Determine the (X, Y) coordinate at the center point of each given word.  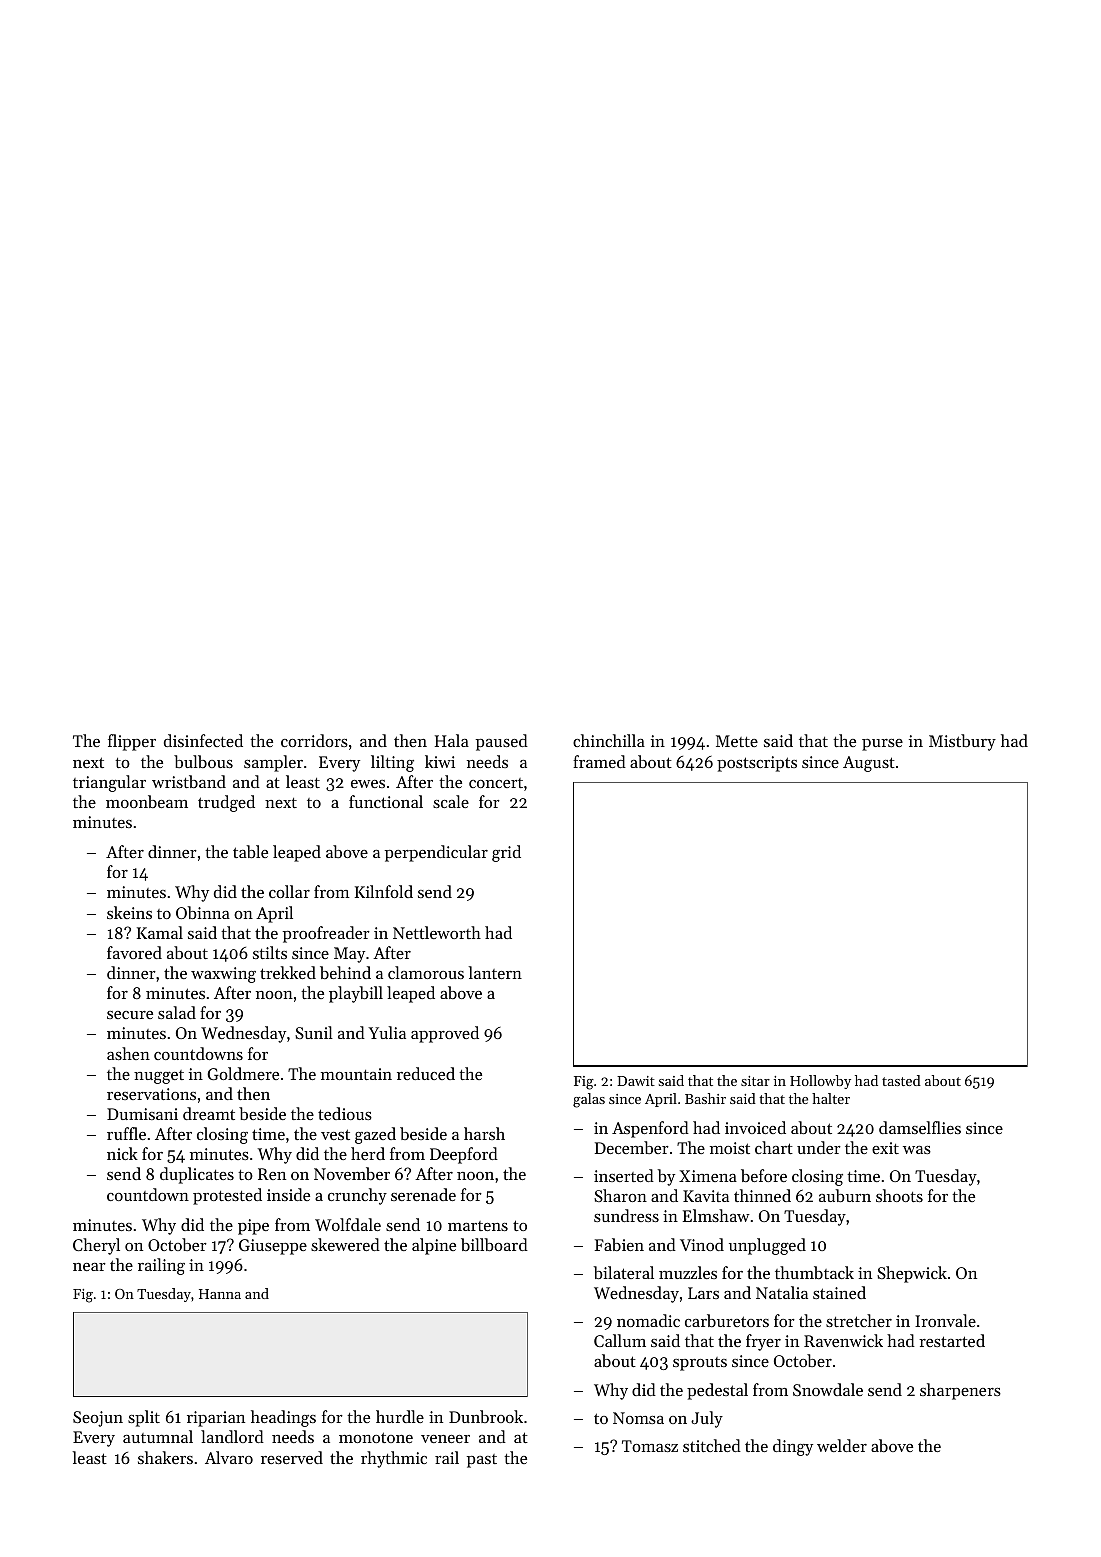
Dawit (636, 1081)
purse (882, 745)
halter (831, 1098)
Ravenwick (843, 1340)
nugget (159, 1077)
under (819, 1147)
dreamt (209, 1113)
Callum (620, 1340)
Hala (452, 740)
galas (589, 1100)
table (250, 851)
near (89, 1267)
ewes (368, 784)
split (144, 1418)
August (869, 764)
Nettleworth (437, 932)
